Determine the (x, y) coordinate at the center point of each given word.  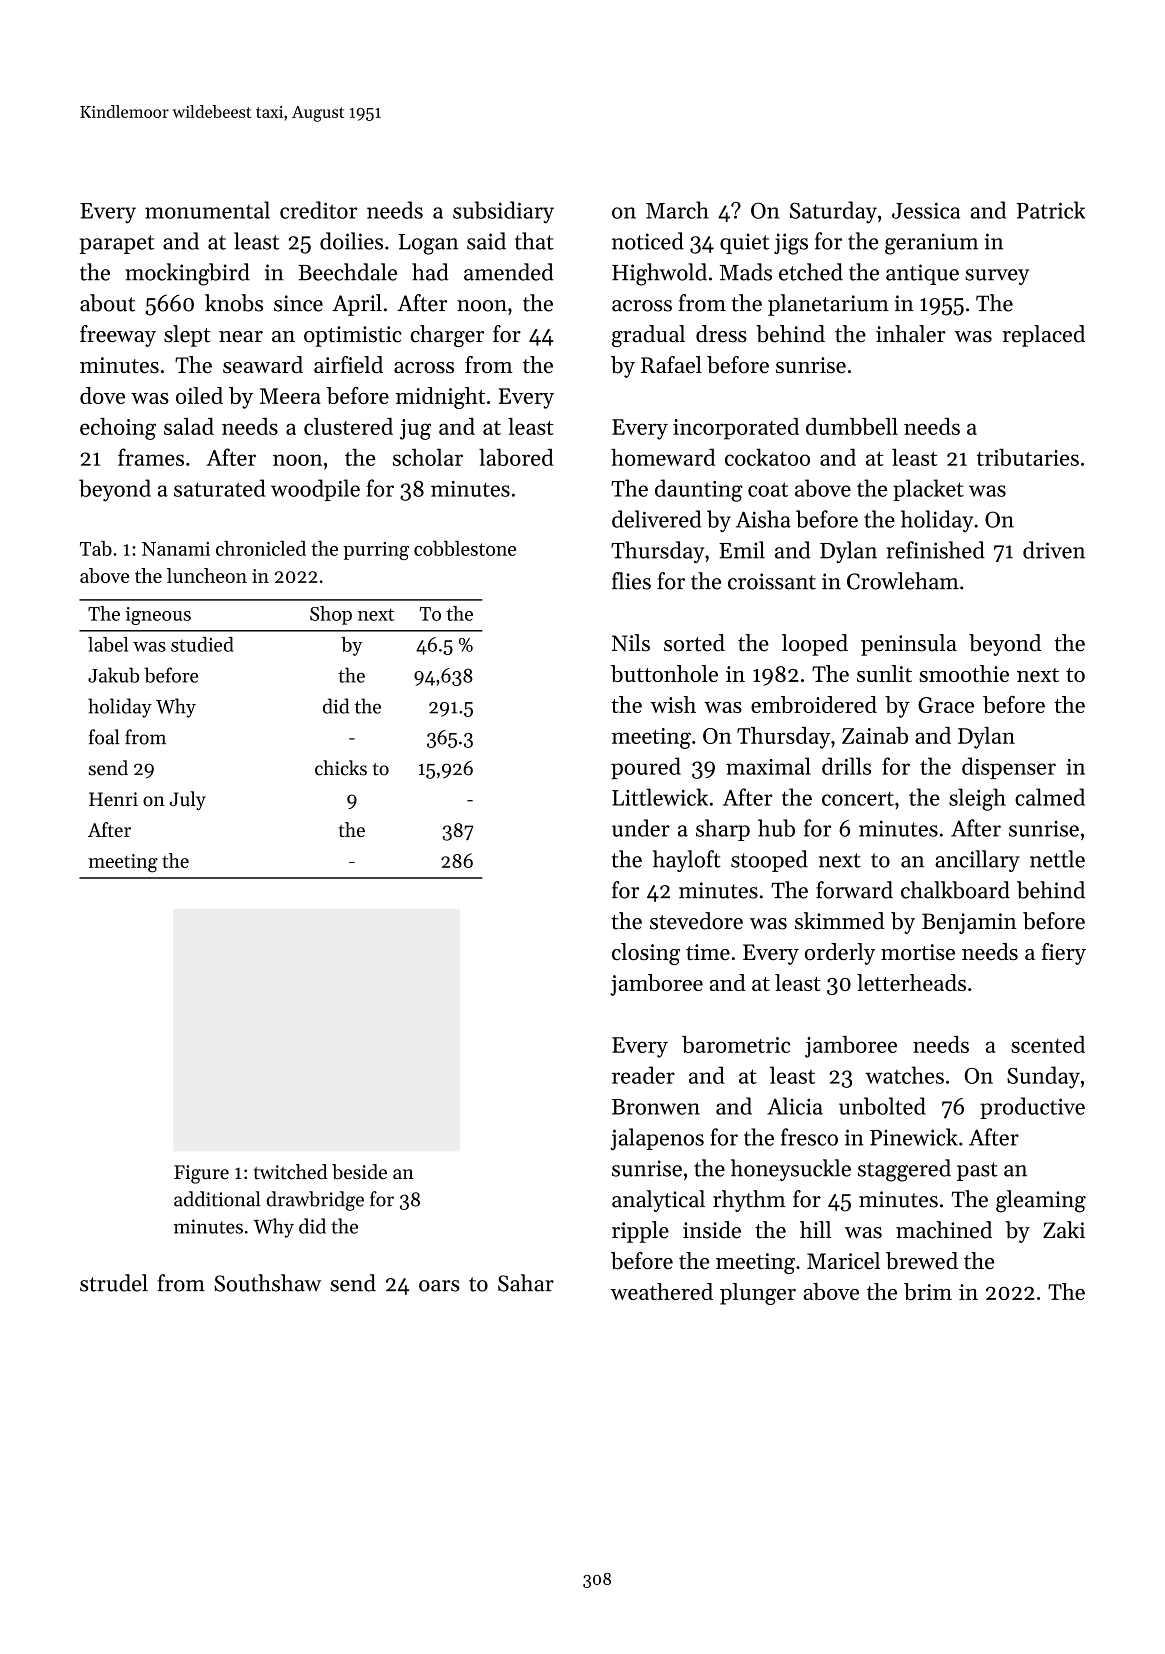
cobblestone (465, 548)
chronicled (261, 548)
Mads (746, 272)
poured (646, 768)
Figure (201, 1174)
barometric (736, 1044)
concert (858, 798)
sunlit (884, 673)
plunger (758, 1294)
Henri (113, 799)
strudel (114, 1283)
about (107, 303)
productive (1032, 1108)
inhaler (911, 334)
